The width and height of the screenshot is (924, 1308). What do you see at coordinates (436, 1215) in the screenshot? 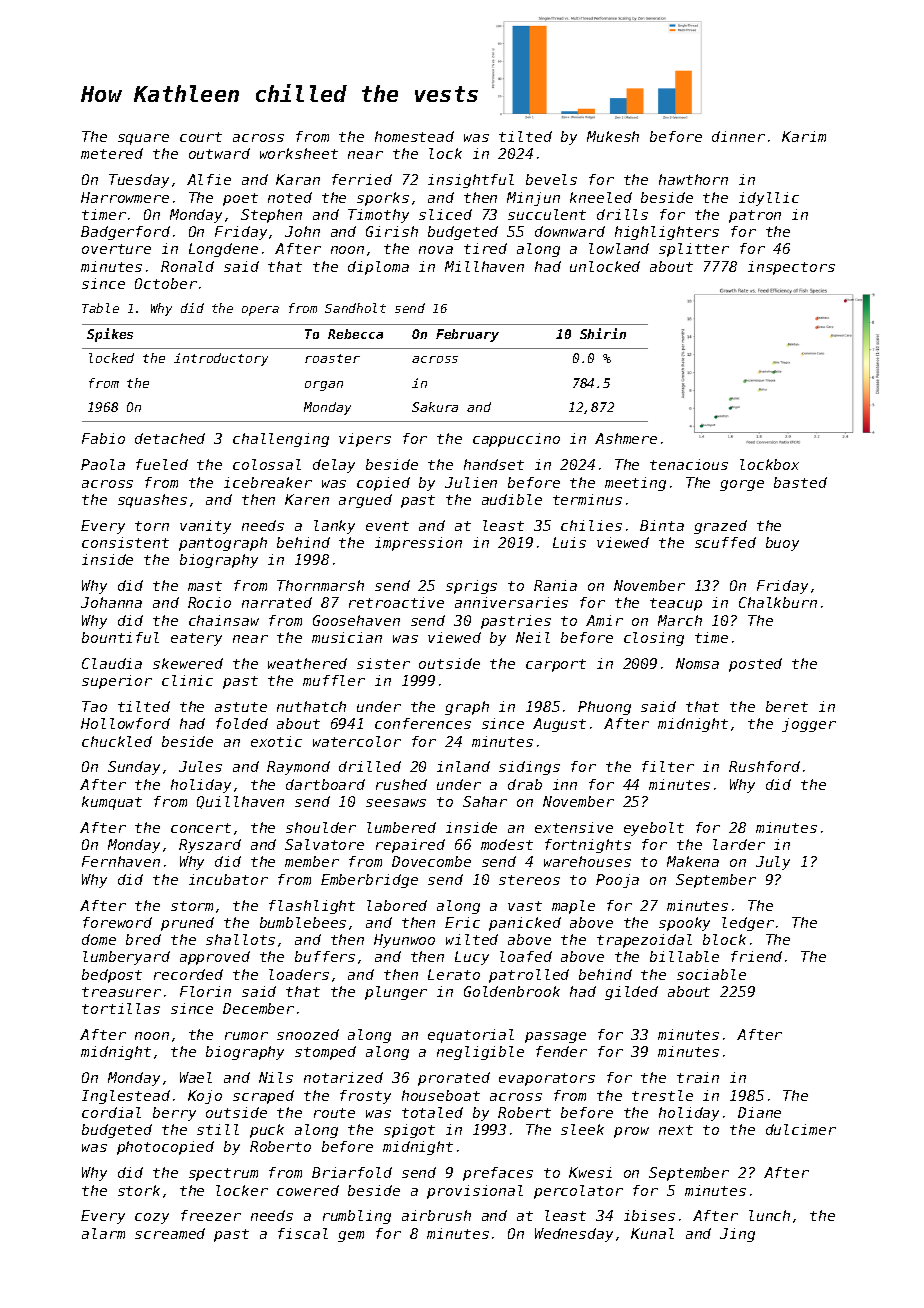
I see `airbrush` at bounding box center [436, 1215].
